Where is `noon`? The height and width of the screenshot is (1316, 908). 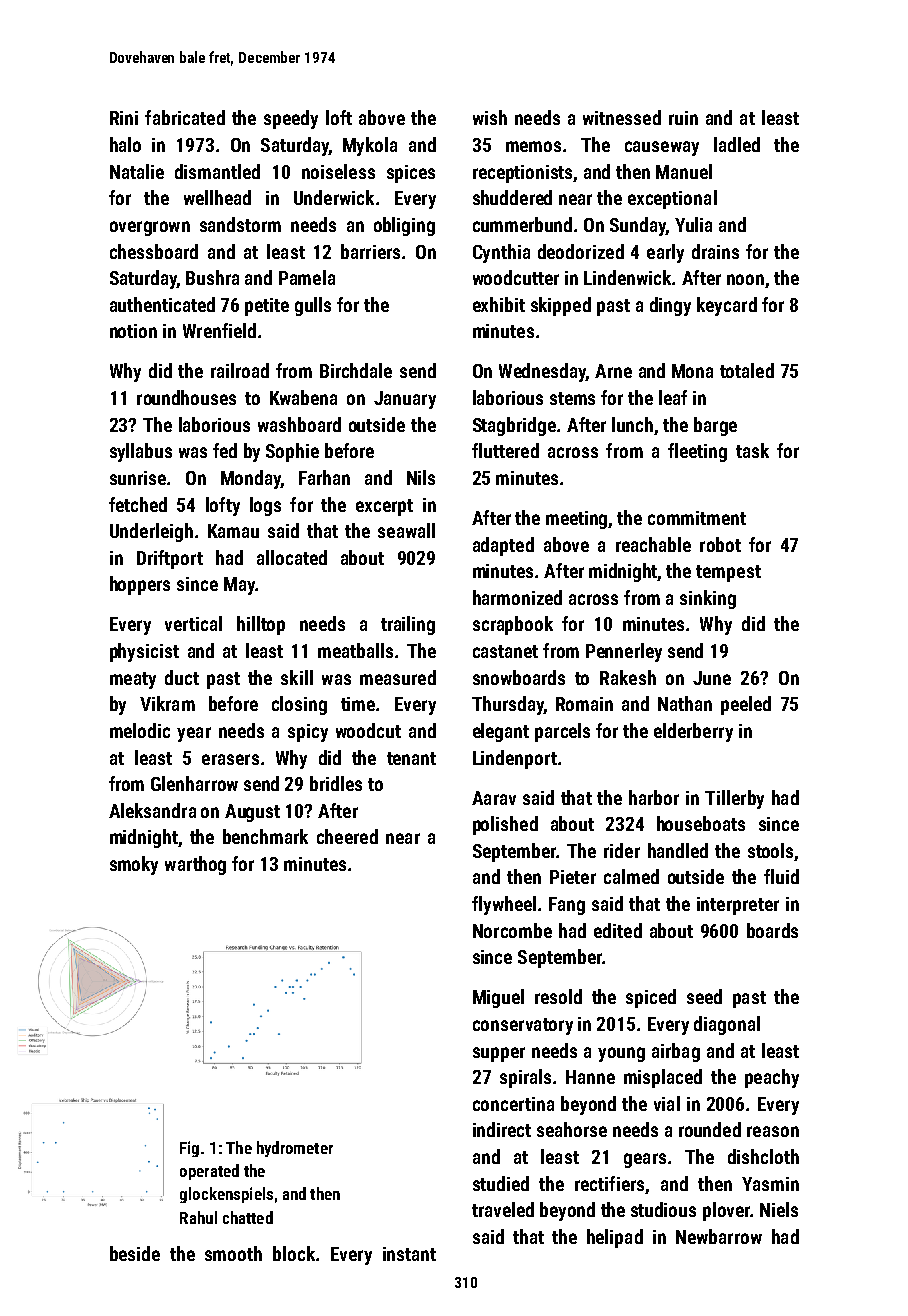
noon is located at coordinates (745, 279).
